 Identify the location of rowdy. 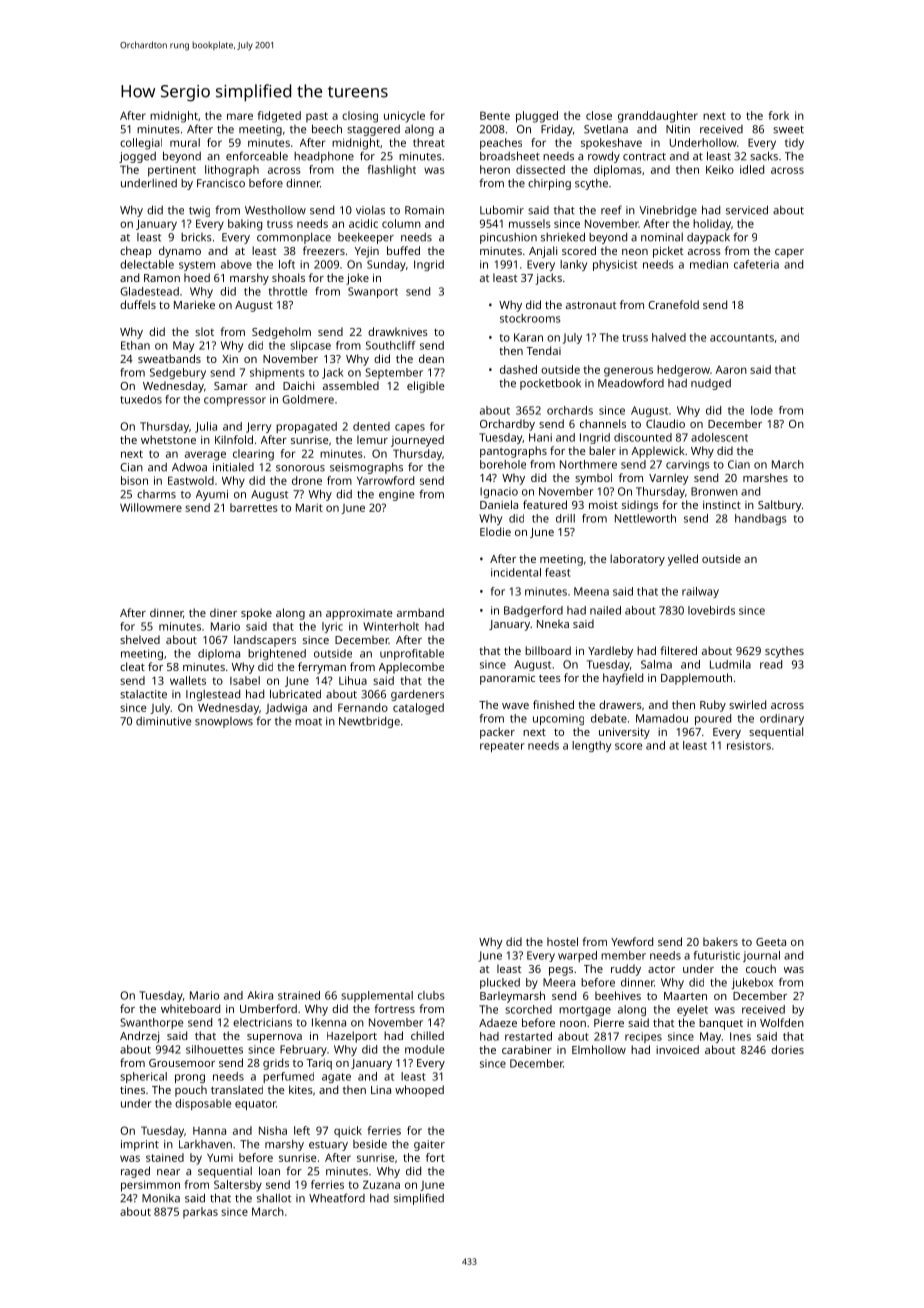
(604, 157).
